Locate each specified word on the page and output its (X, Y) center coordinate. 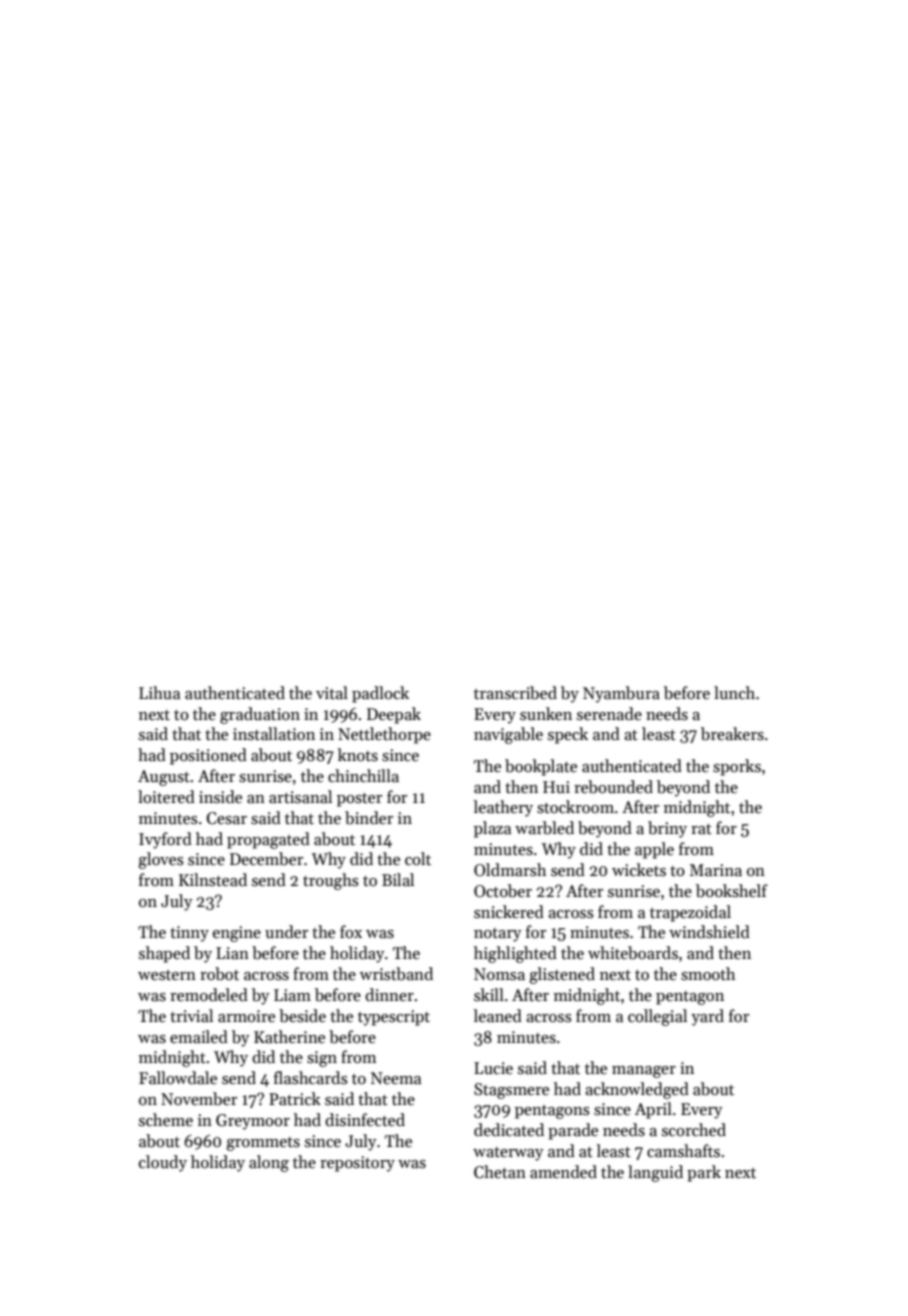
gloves (161, 860)
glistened (562, 975)
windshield (709, 932)
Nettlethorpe (384, 735)
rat (701, 829)
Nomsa (499, 974)
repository (357, 1164)
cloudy (163, 1163)
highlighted (515, 954)
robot (219, 974)
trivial (191, 1015)
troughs (331, 881)
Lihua (159, 693)
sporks (737, 767)
